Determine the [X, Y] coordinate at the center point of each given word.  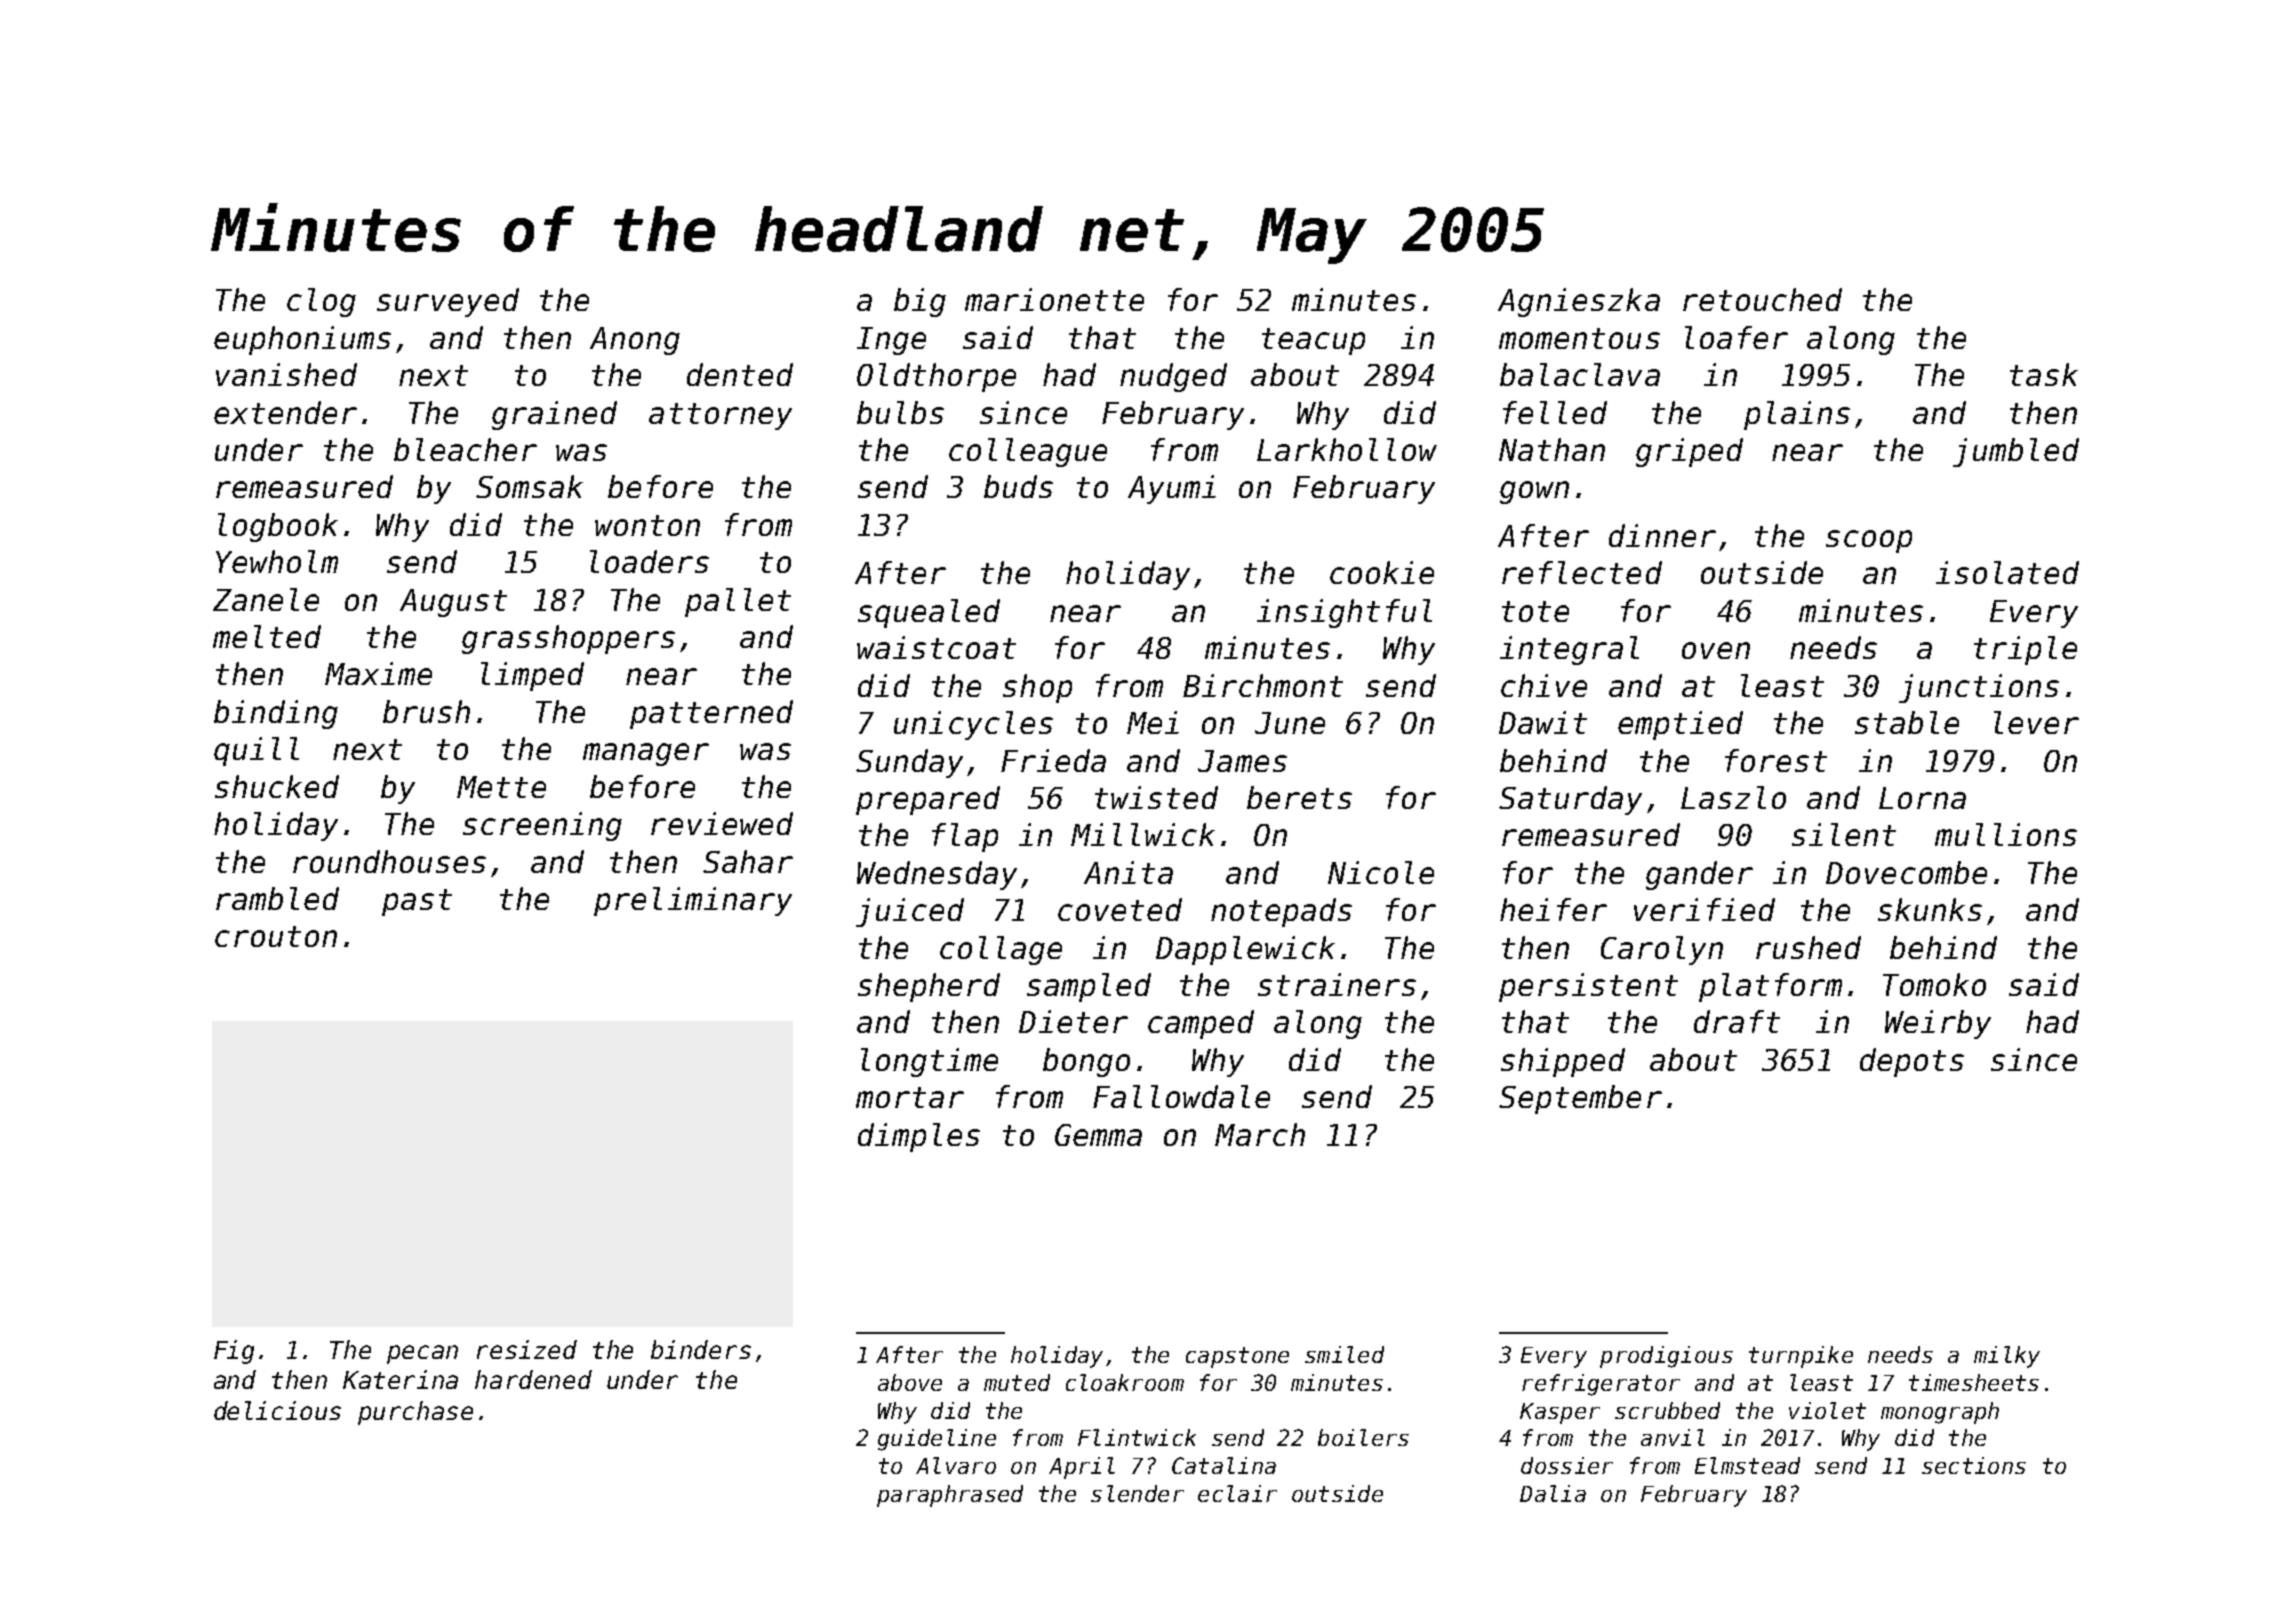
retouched [1762, 299]
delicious [277, 1410]
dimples [919, 1137]
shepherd [929, 987]
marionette [1054, 299]
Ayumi [1172, 489]
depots [1912, 1062]
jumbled [2016, 452]
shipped [1563, 1062]
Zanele [266, 599]
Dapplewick [1245, 950]
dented [740, 374]
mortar [910, 1097]
